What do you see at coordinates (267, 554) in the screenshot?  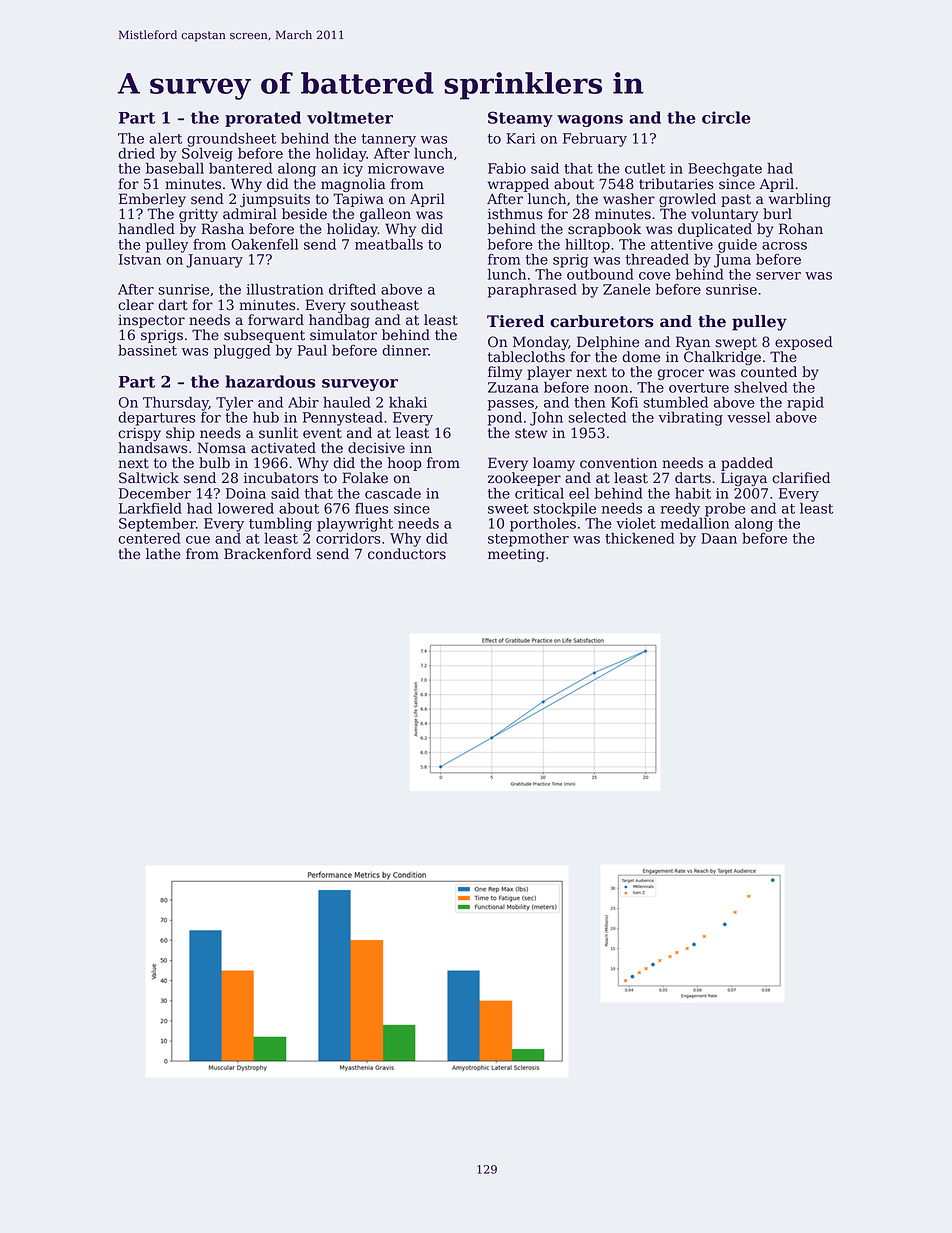 I see `Brackenford` at bounding box center [267, 554].
